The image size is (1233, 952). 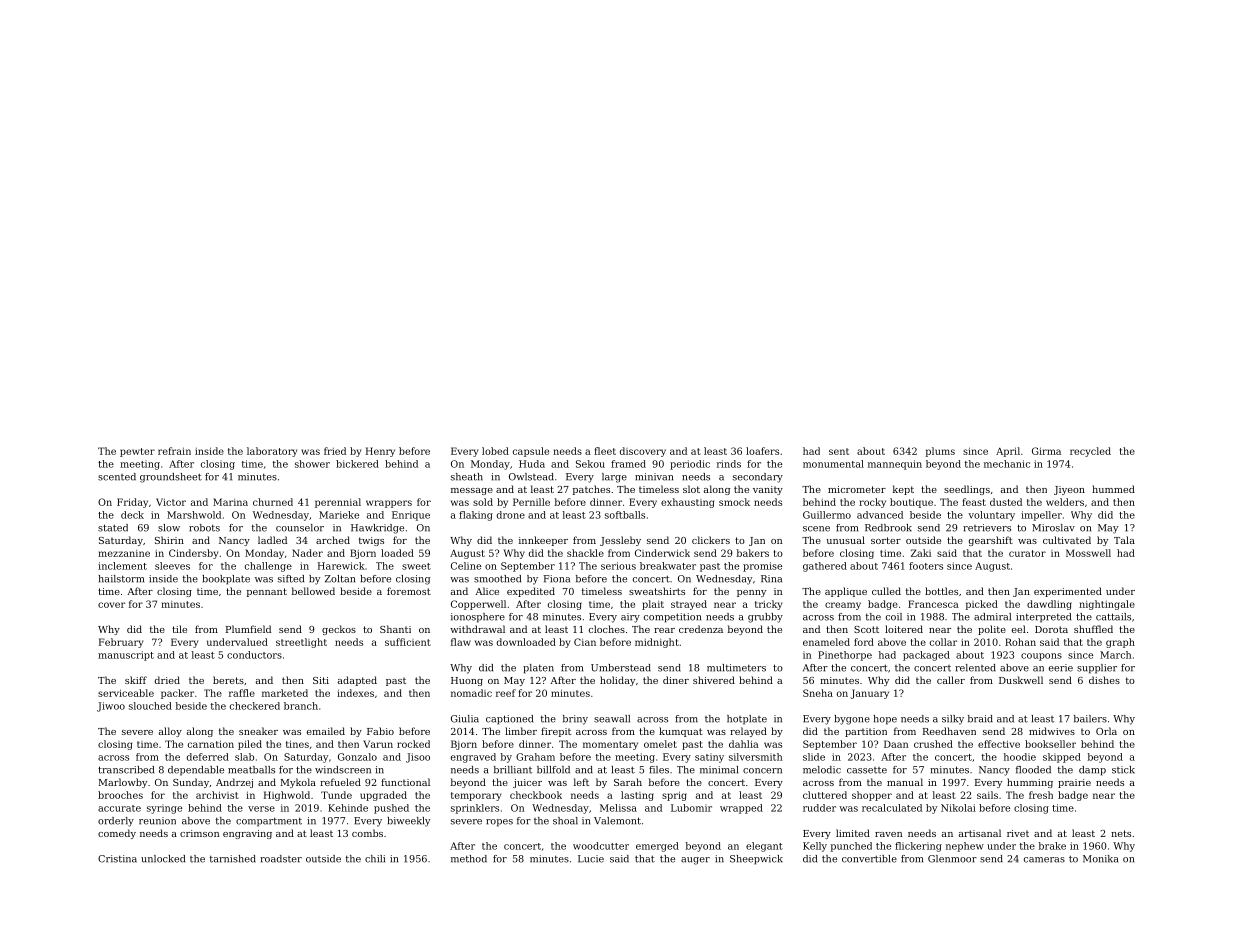 I want to click on slot, so click(x=691, y=489).
